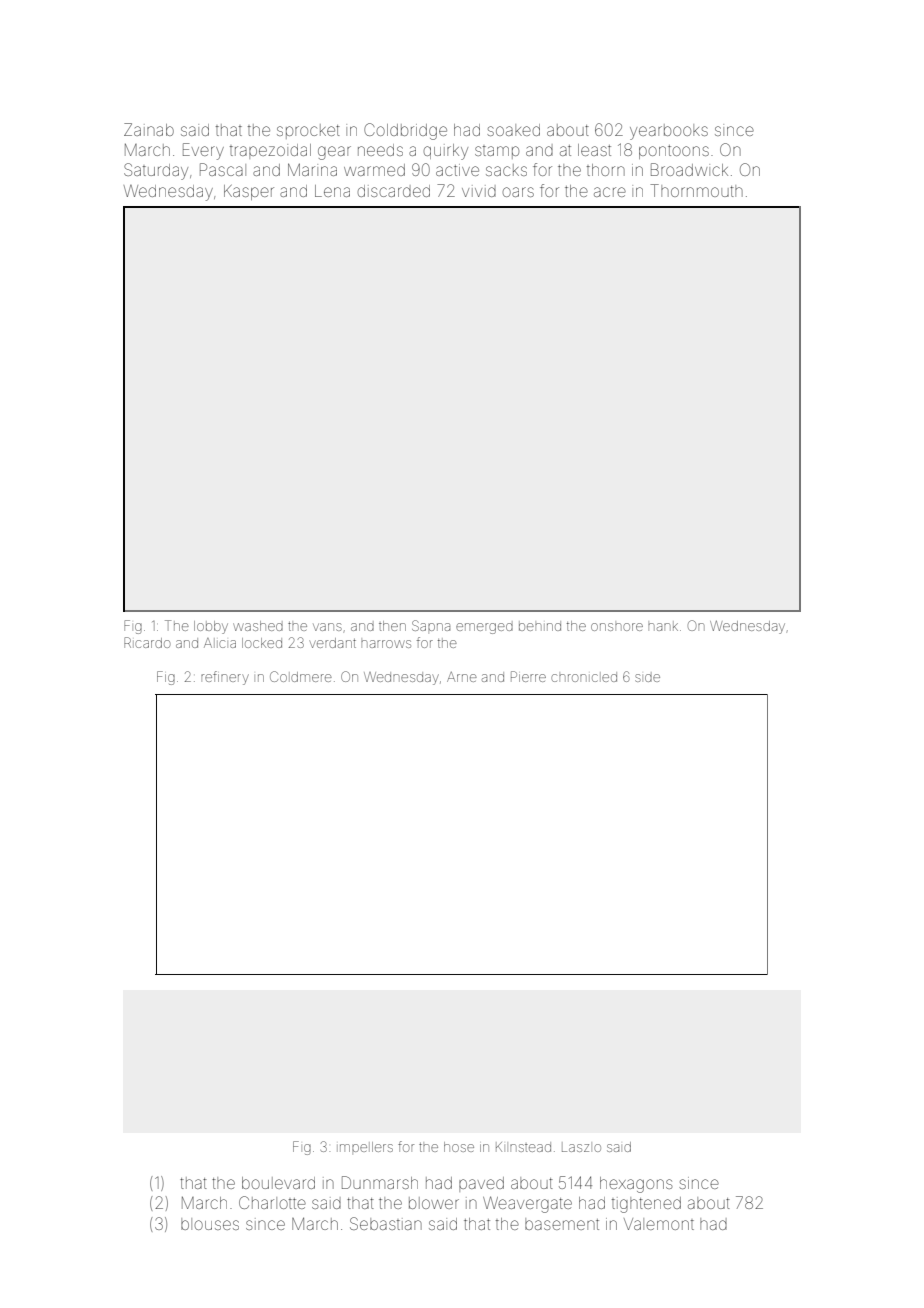 This image has height=1308, width=924. Describe the element at coordinates (647, 678) in the image. I see `side` at that location.
